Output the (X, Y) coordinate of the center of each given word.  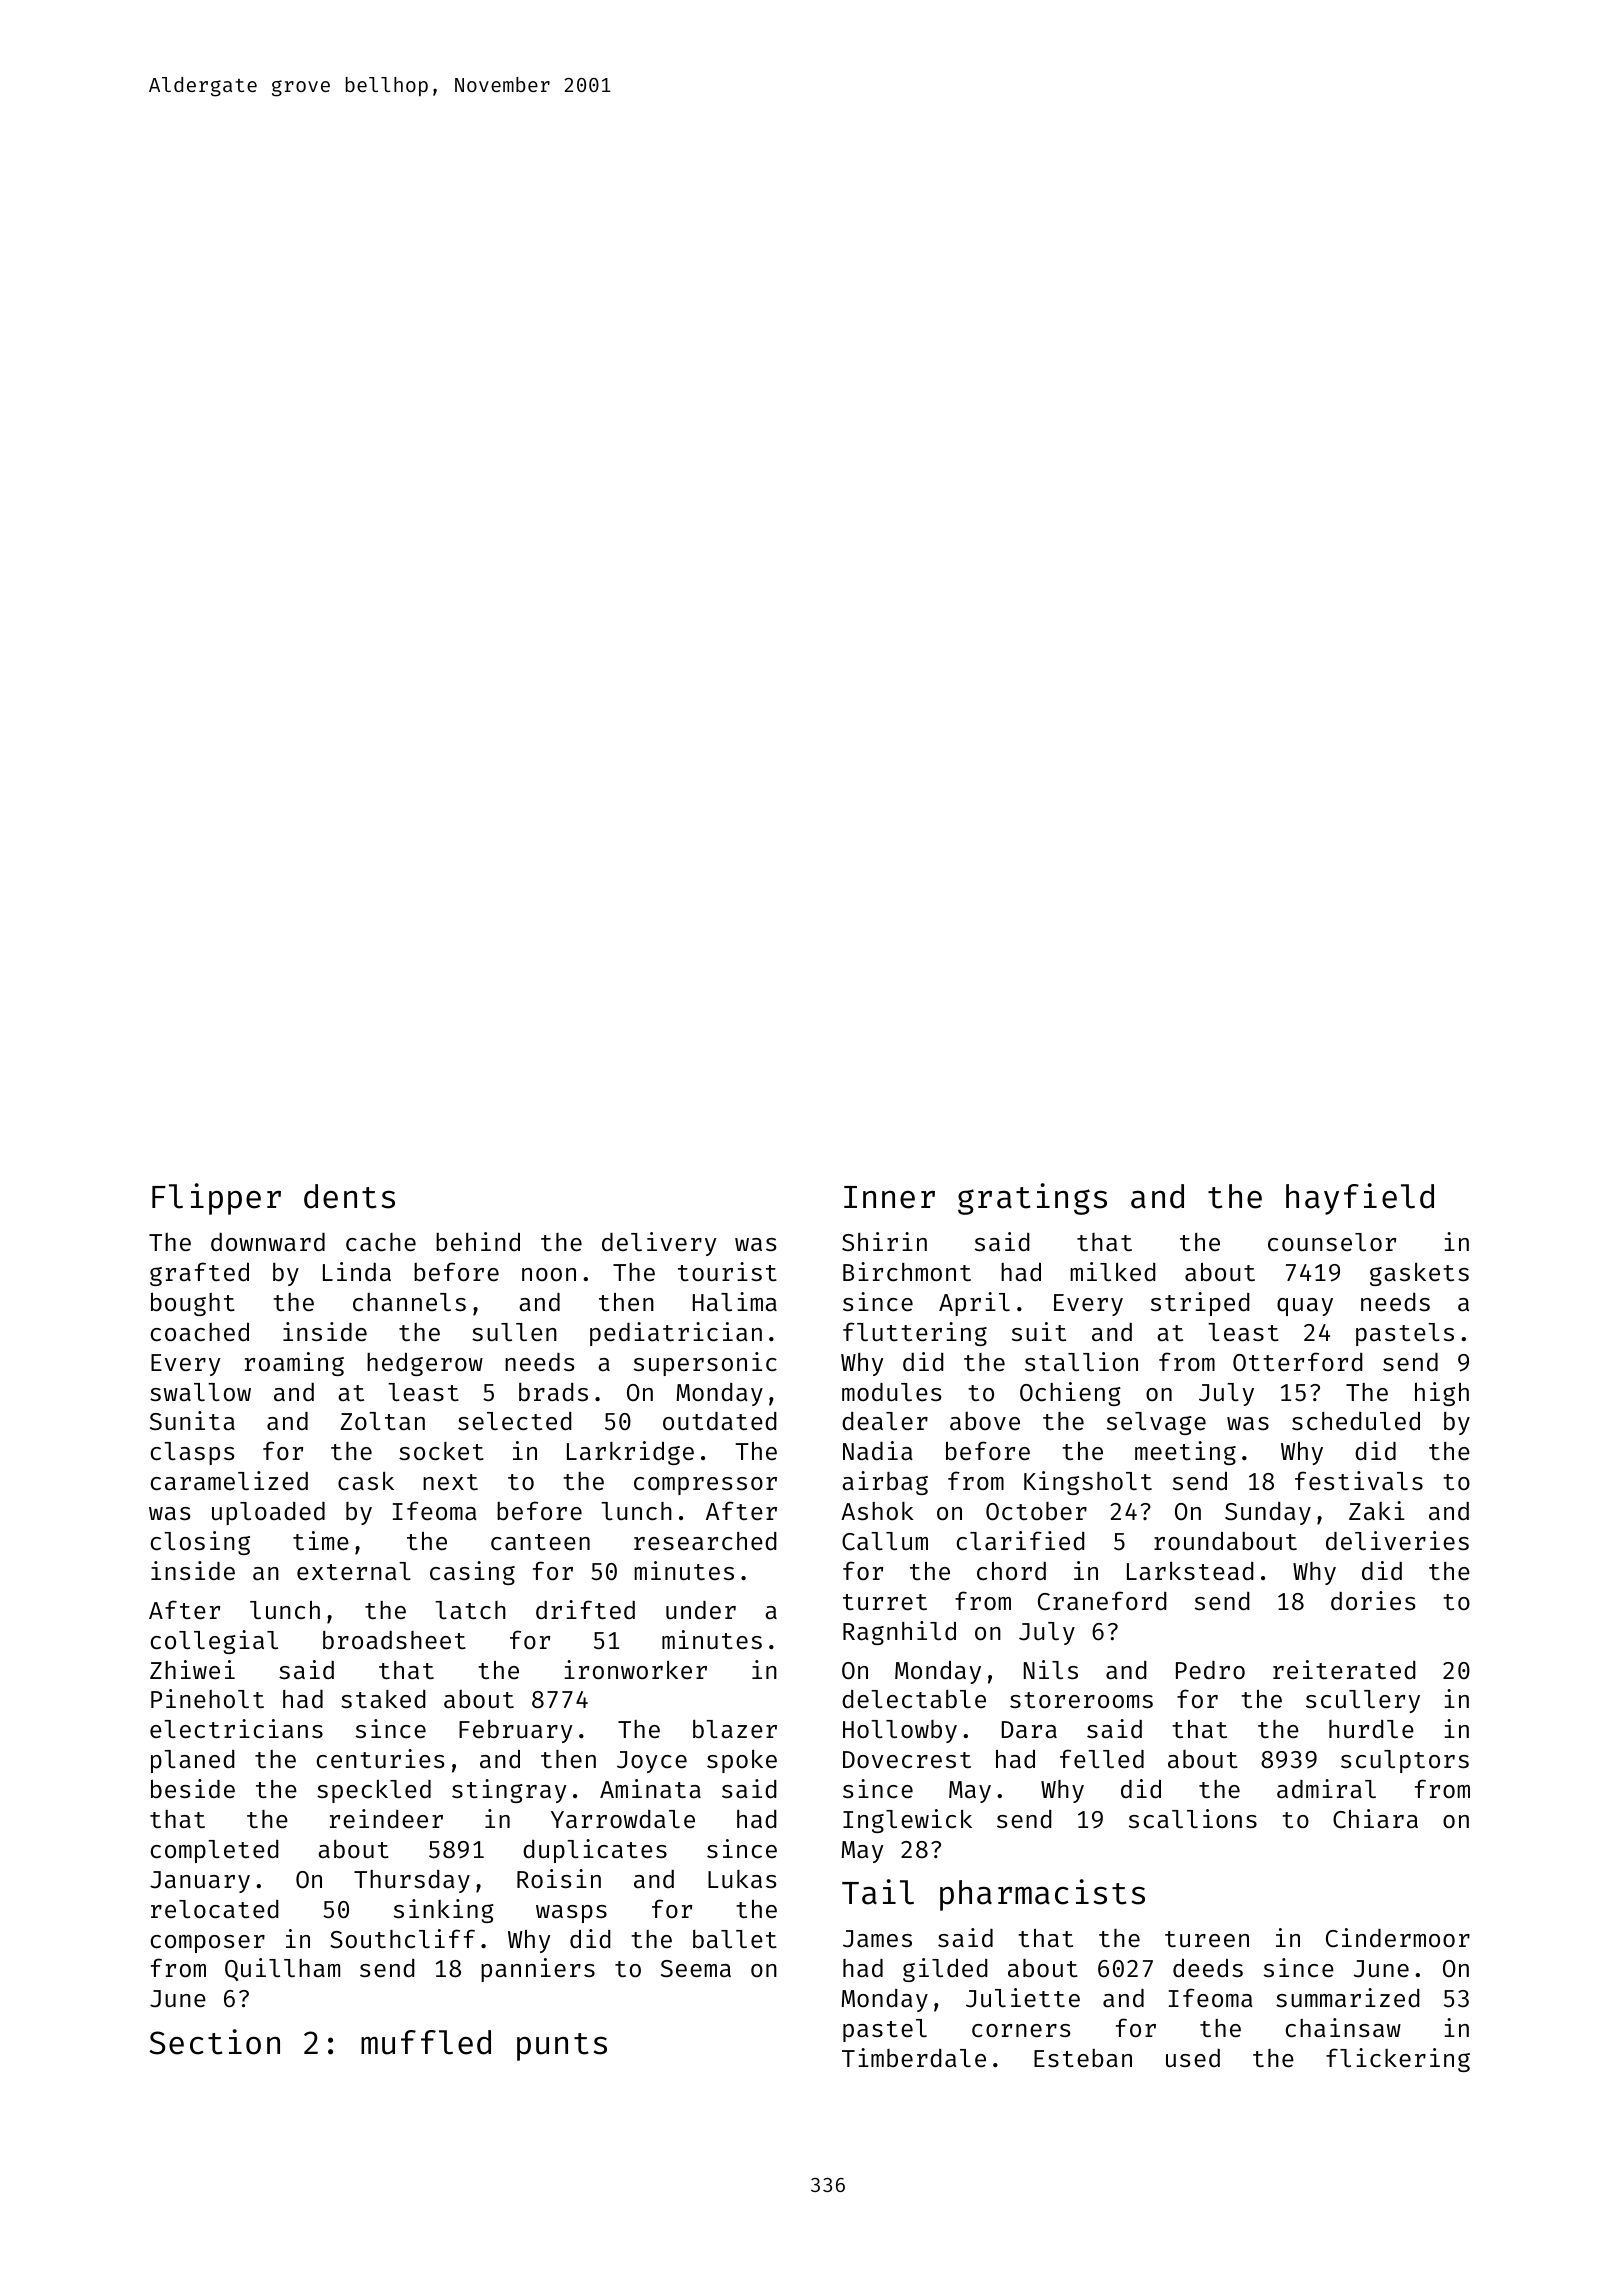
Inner (889, 1197)
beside (193, 1789)
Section (214, 2042)
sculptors (1405, 1761)
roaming (294, 1364)
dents (349, 1196)
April (974, 1304)
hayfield (1360, 1199)
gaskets (1419, 1274)
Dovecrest (907, 1760)
